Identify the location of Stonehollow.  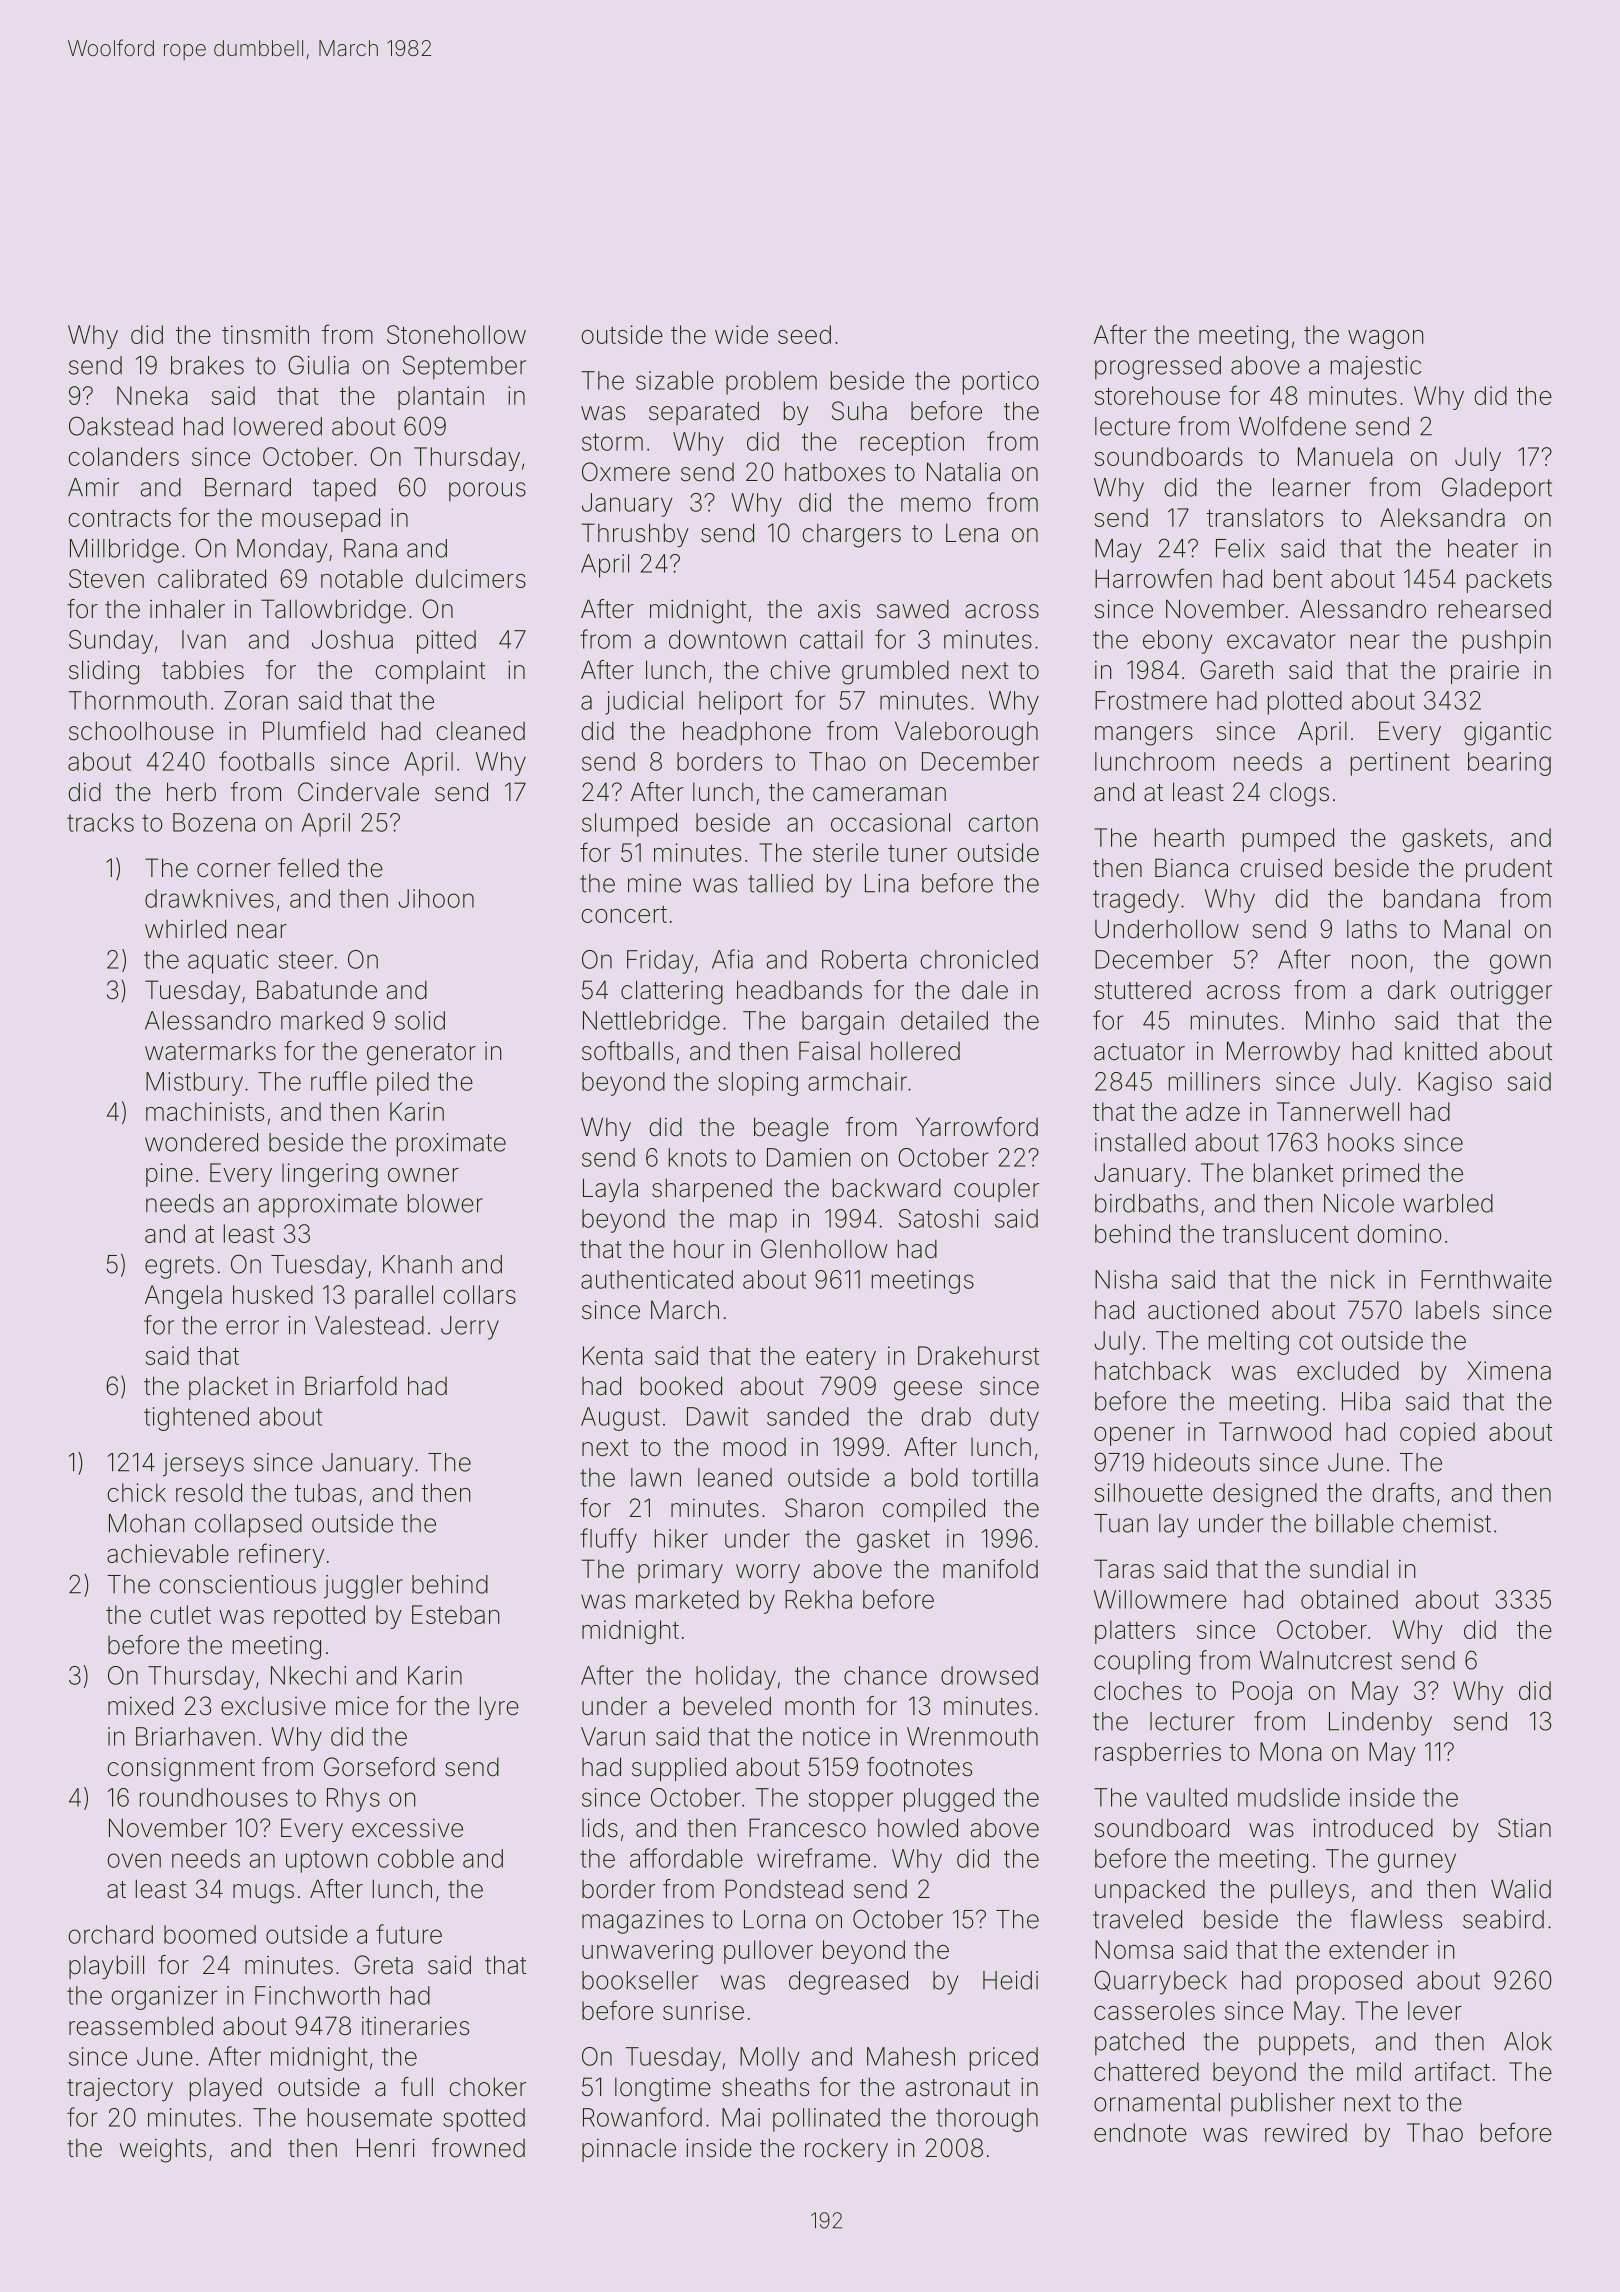
(456, 334).
